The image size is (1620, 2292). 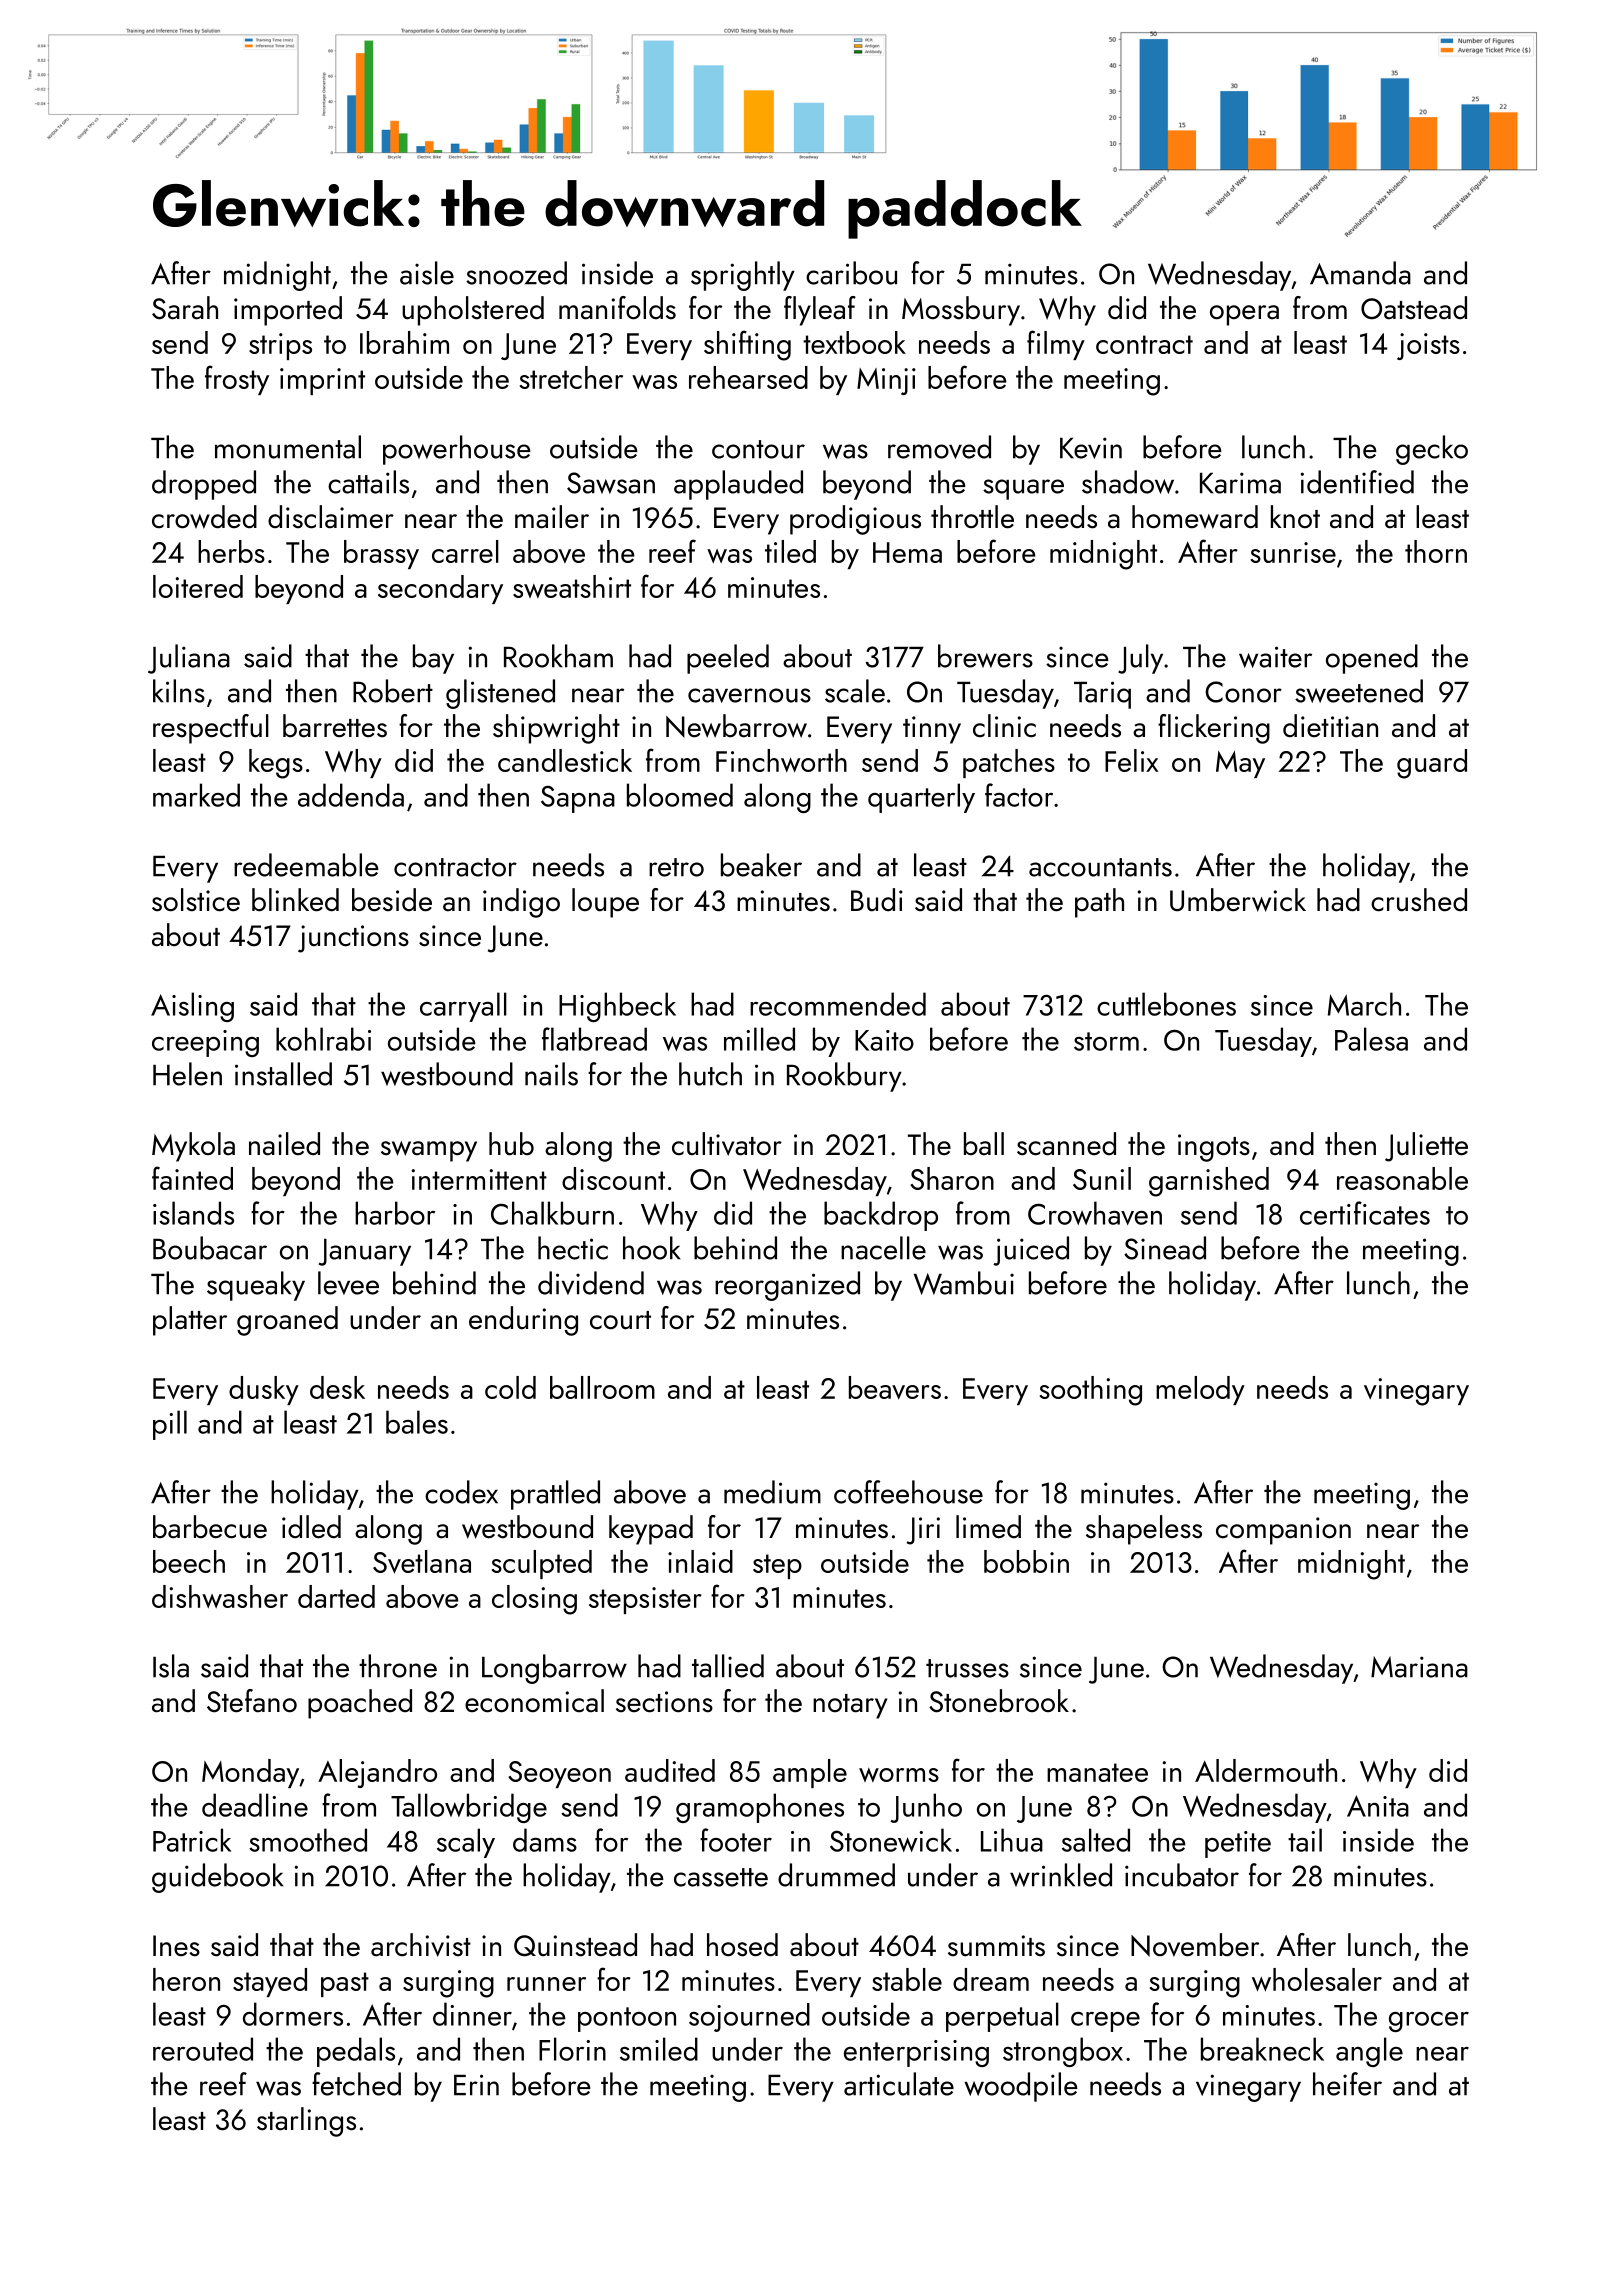 I want to click on starlings, so click(x=306, y=2122).
